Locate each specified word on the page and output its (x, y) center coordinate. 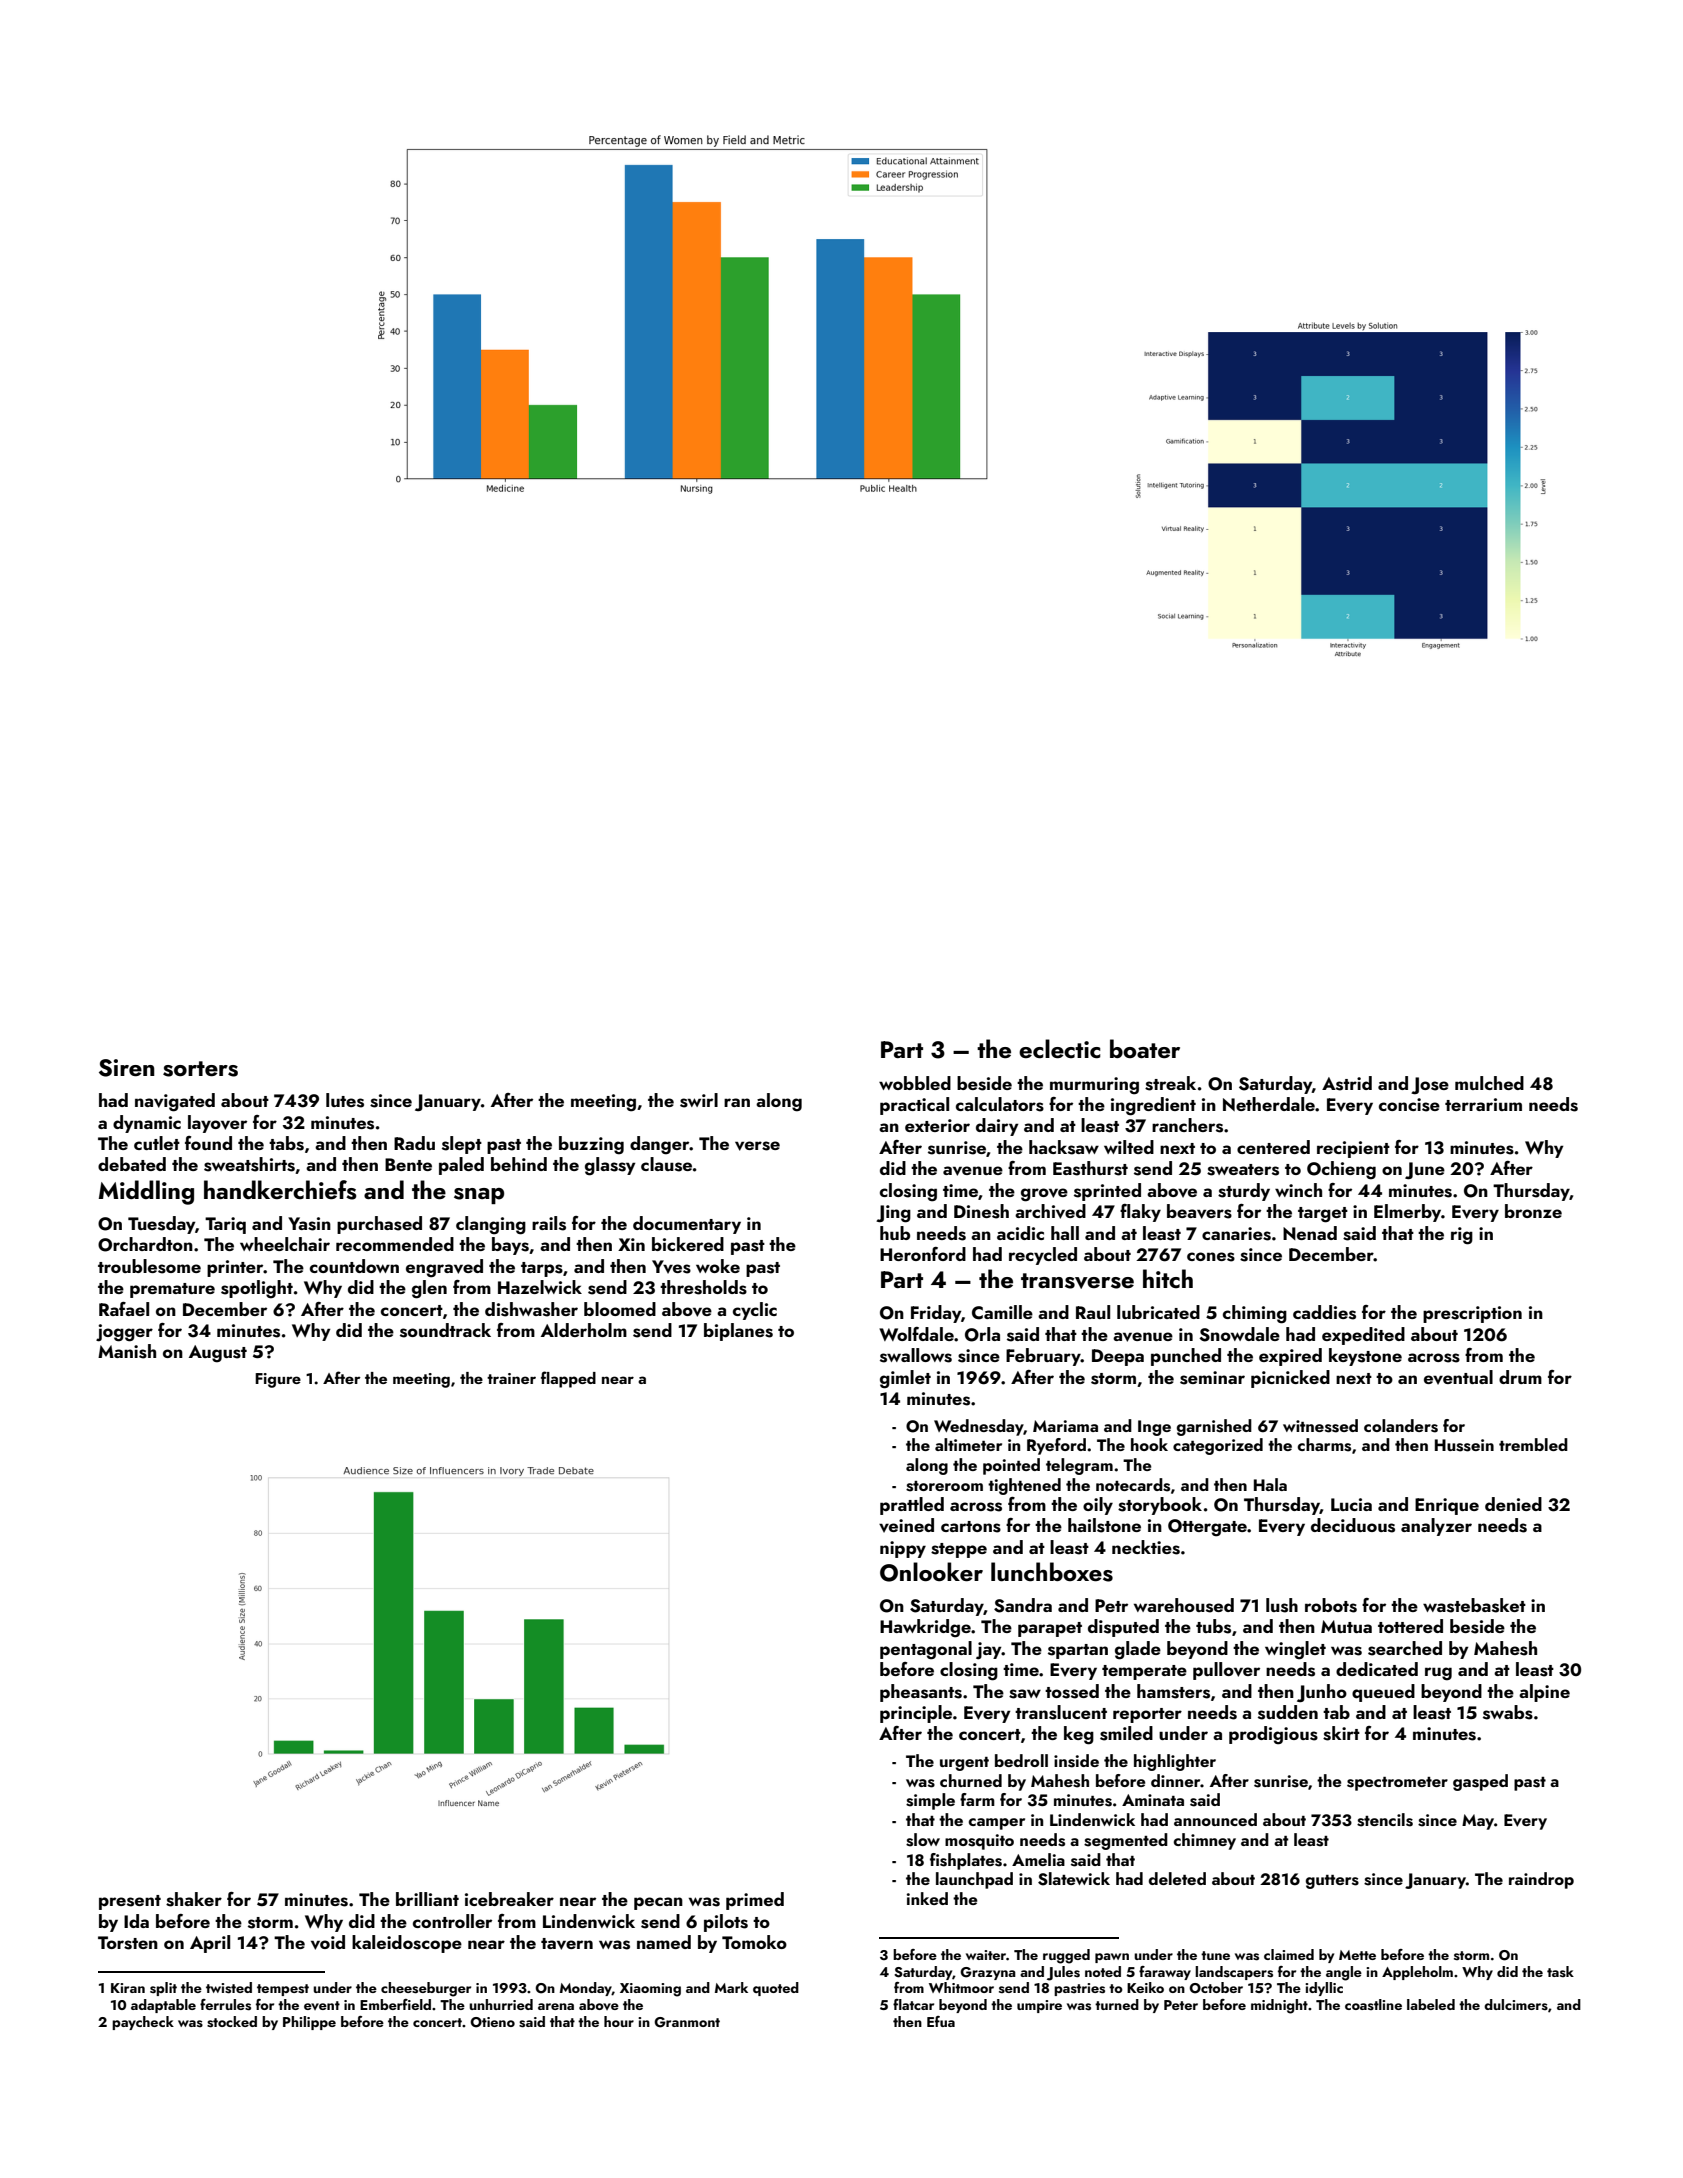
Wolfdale (916, 1334)
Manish (127, 1351)
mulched (1489, 1083)
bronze (1533, 1211)
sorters (200, 1069)
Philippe (309, 2023)
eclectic (1060, 1048)
